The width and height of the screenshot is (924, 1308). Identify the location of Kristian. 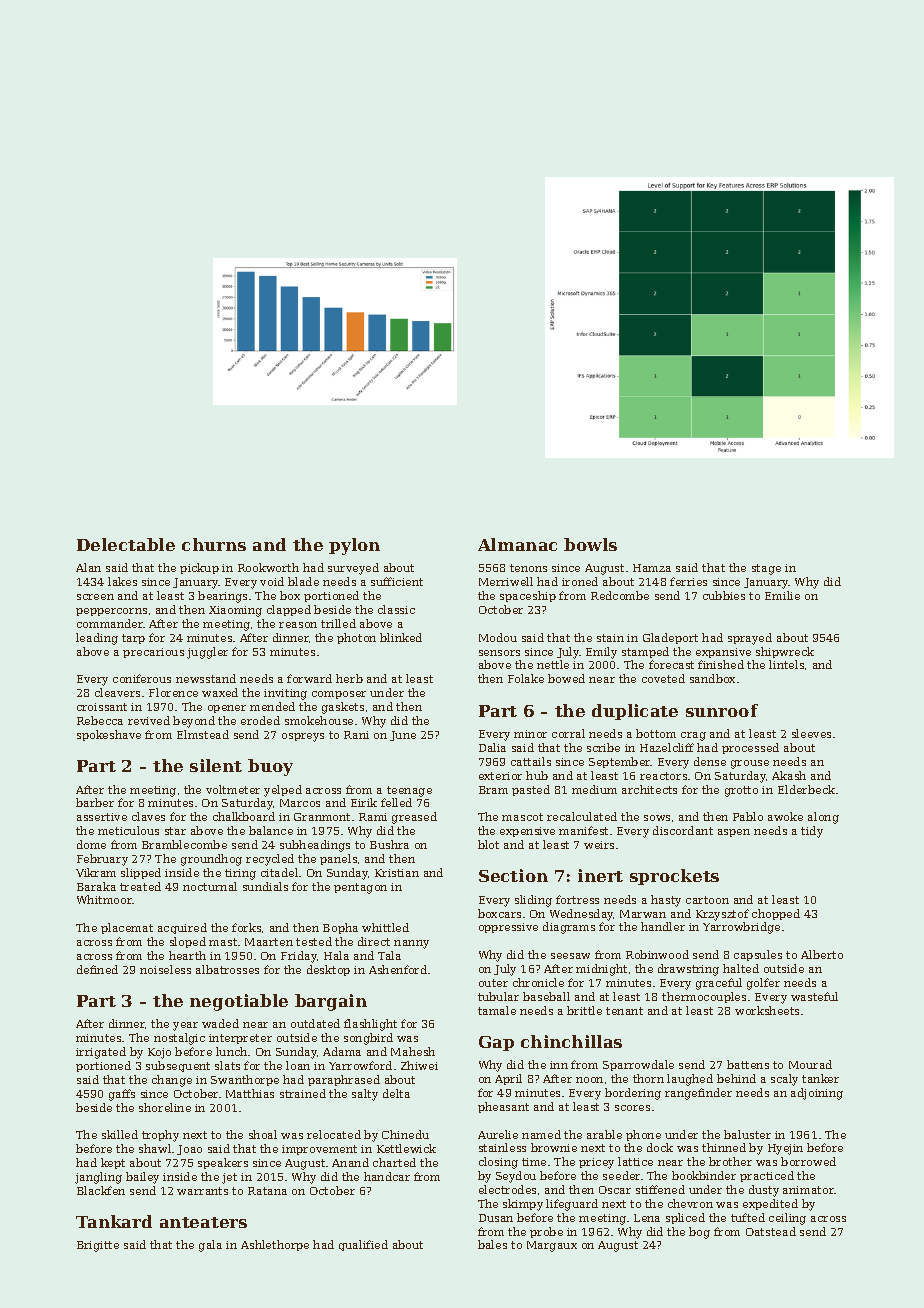
(397, 873).
